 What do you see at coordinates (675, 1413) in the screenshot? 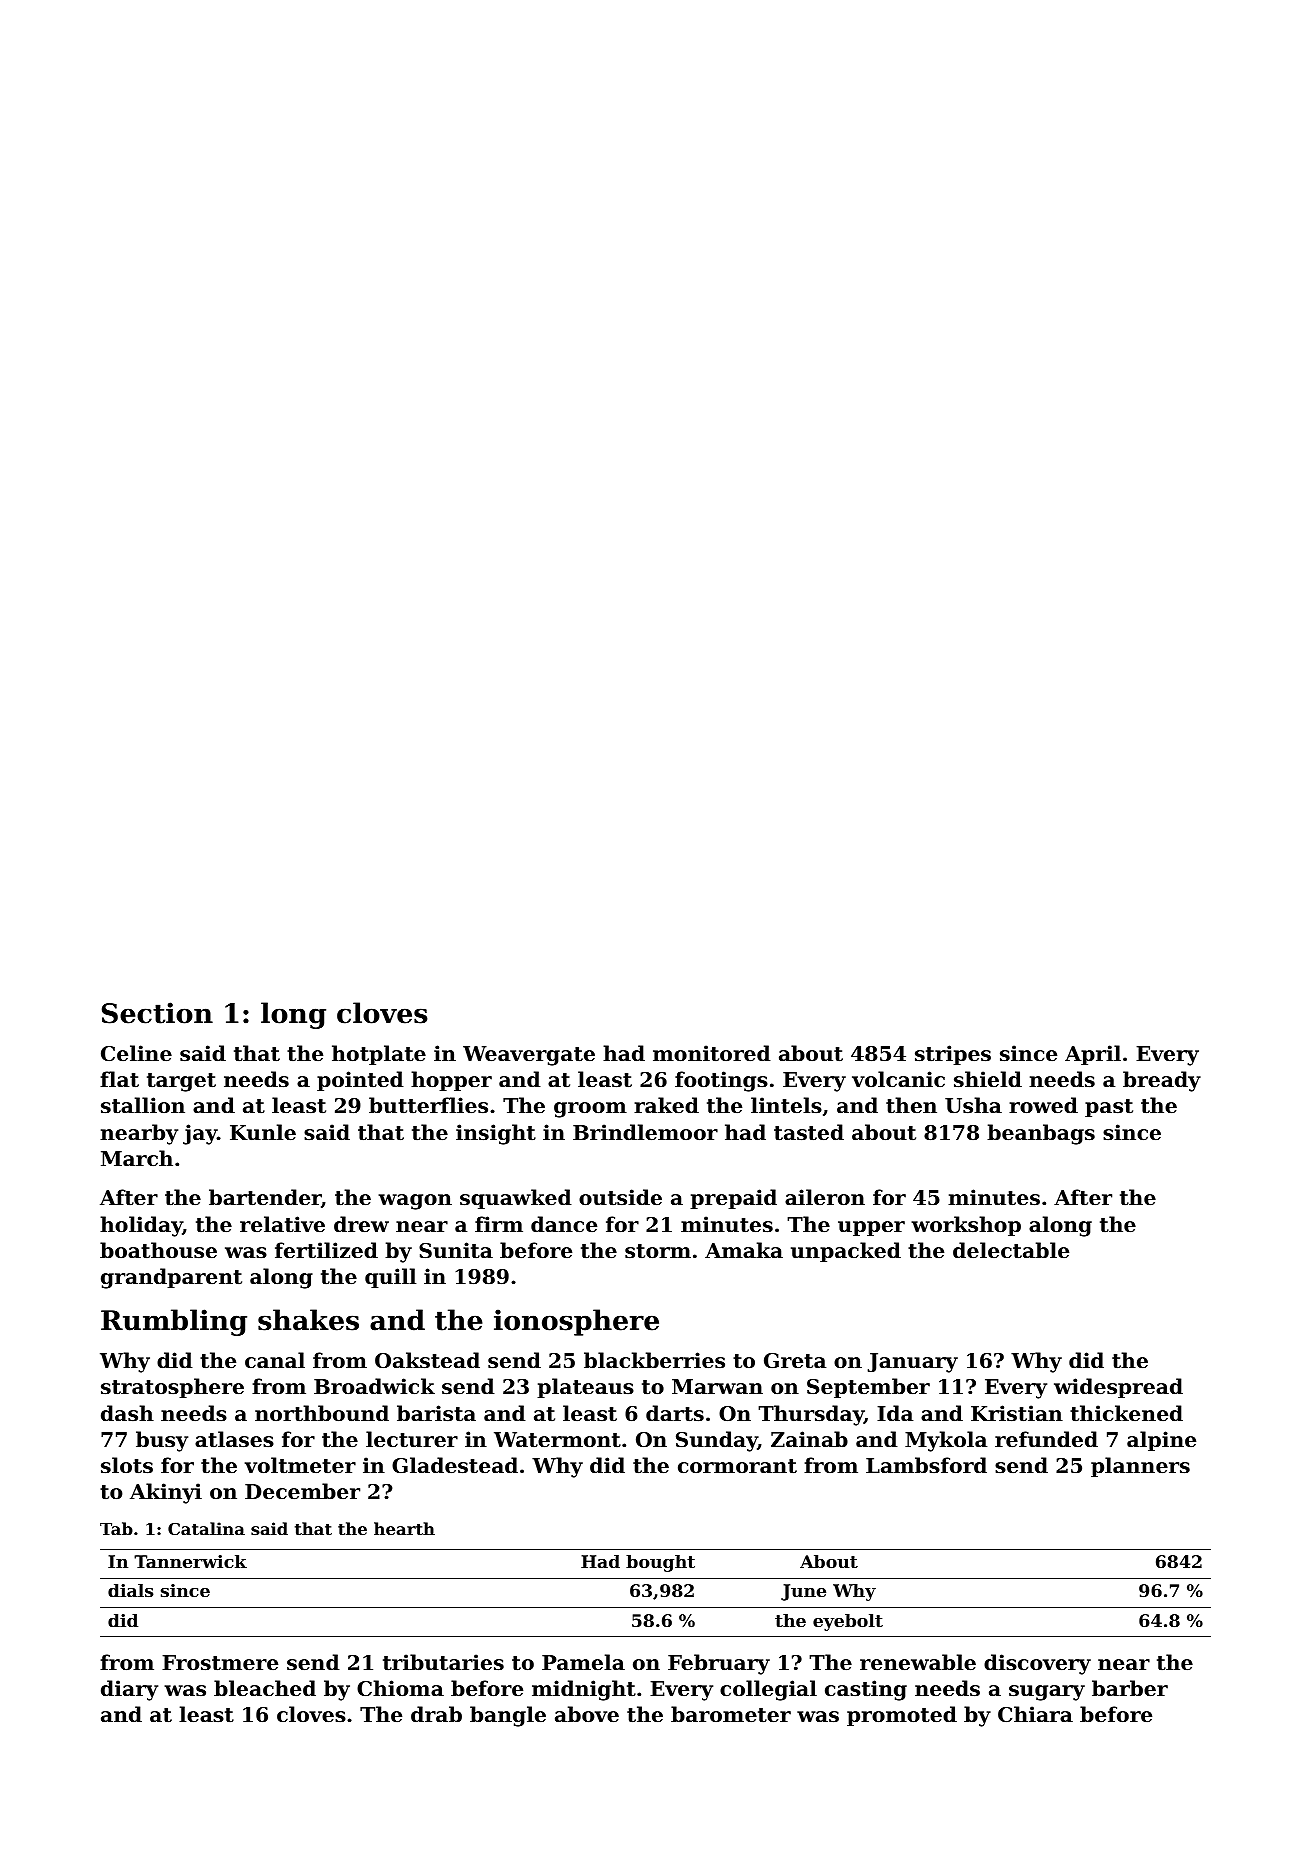
I see `darts` at bounding box center [675, 1413].
